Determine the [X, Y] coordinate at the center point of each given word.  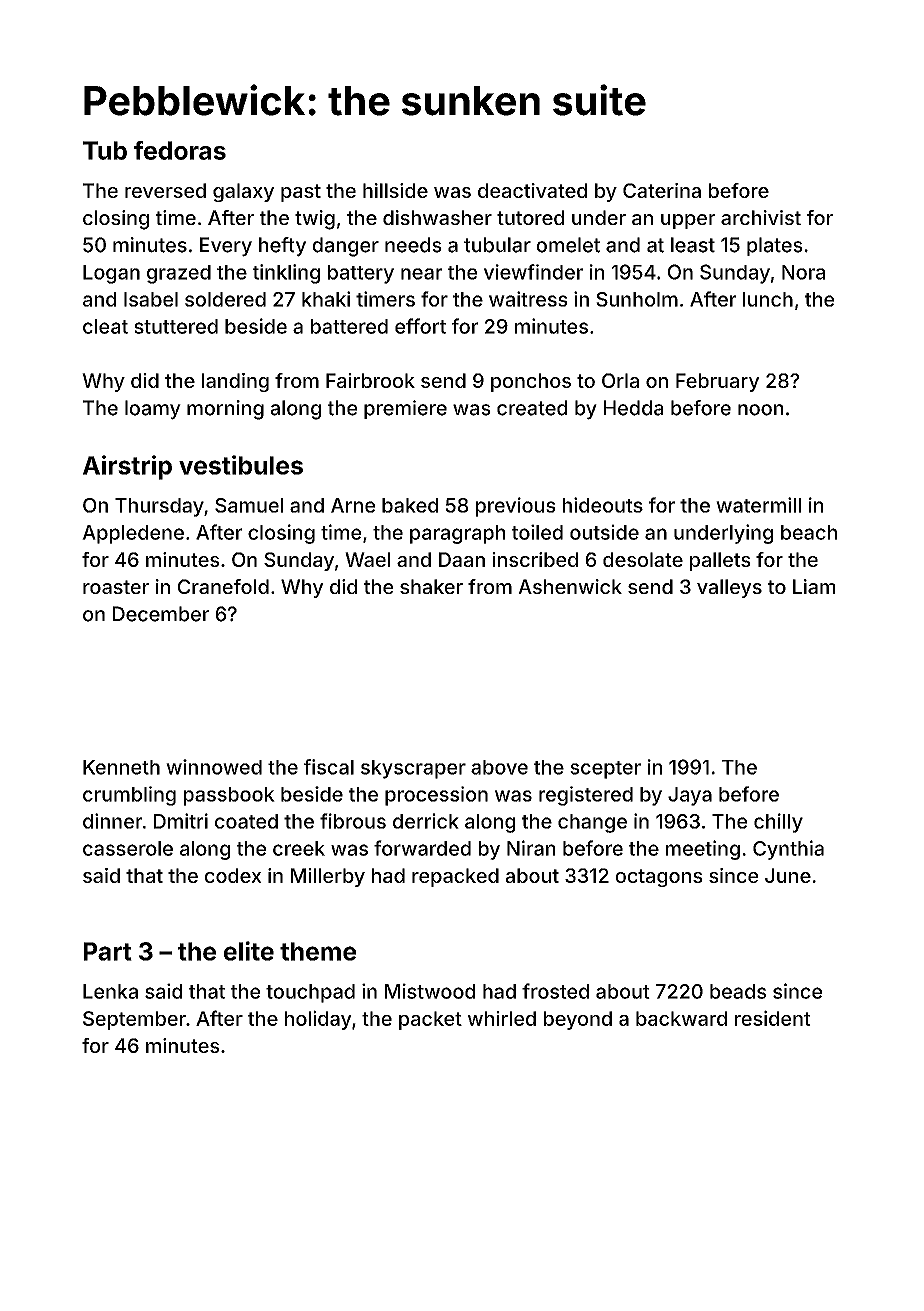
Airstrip [127, 467]
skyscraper [413, 769]
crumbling [129, 796]
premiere [405, 409]
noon [760, 410]
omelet [568, 245]
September [134, 1020]
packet [430, 1020]
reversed [165, 190]
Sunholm [637, 299]
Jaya [690, 796]
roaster [116, 587]
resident [773, 1018]
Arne [353, 505]
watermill [758, 505]
